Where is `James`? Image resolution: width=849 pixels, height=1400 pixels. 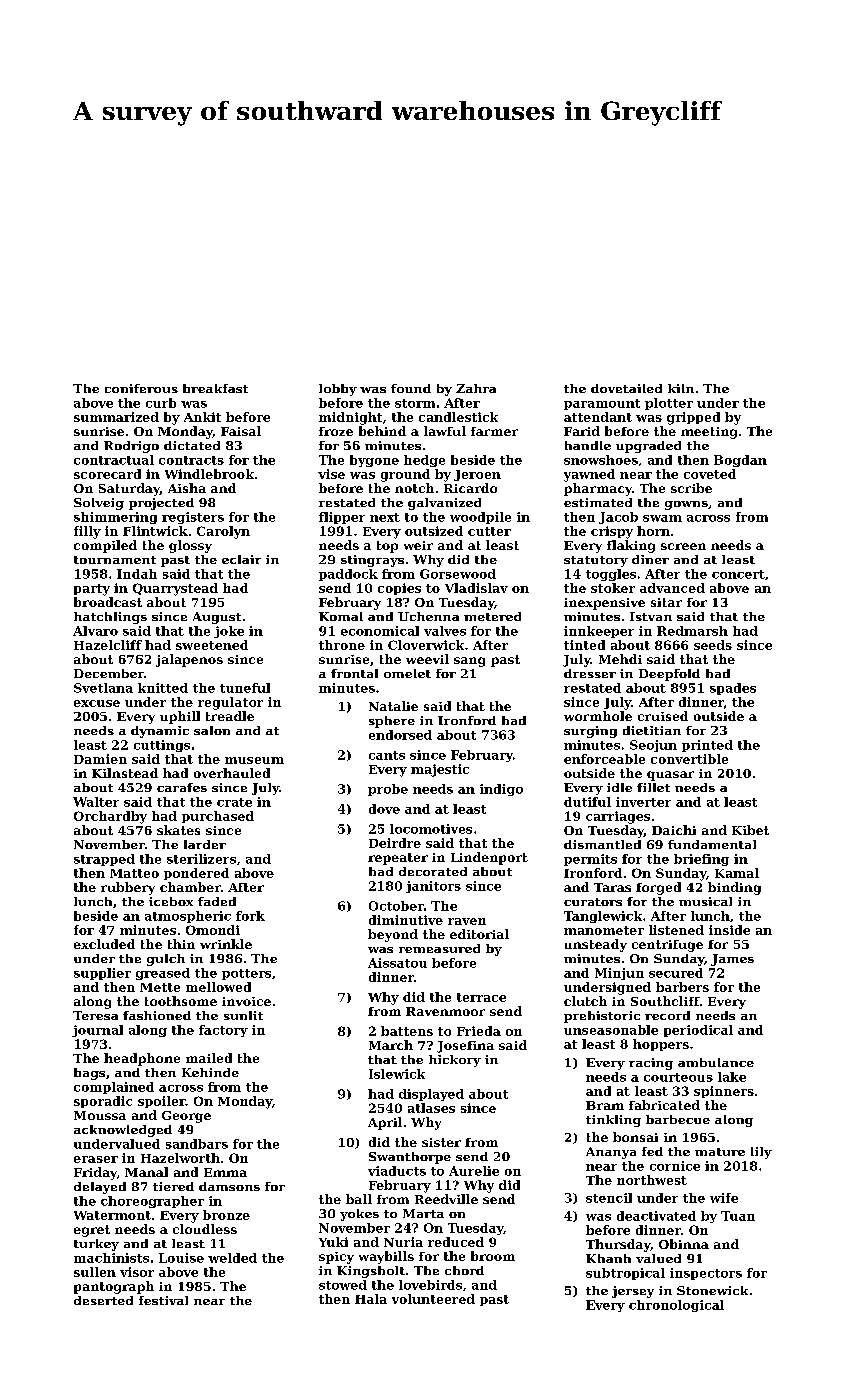 James is located at coordinates (732, 960).
